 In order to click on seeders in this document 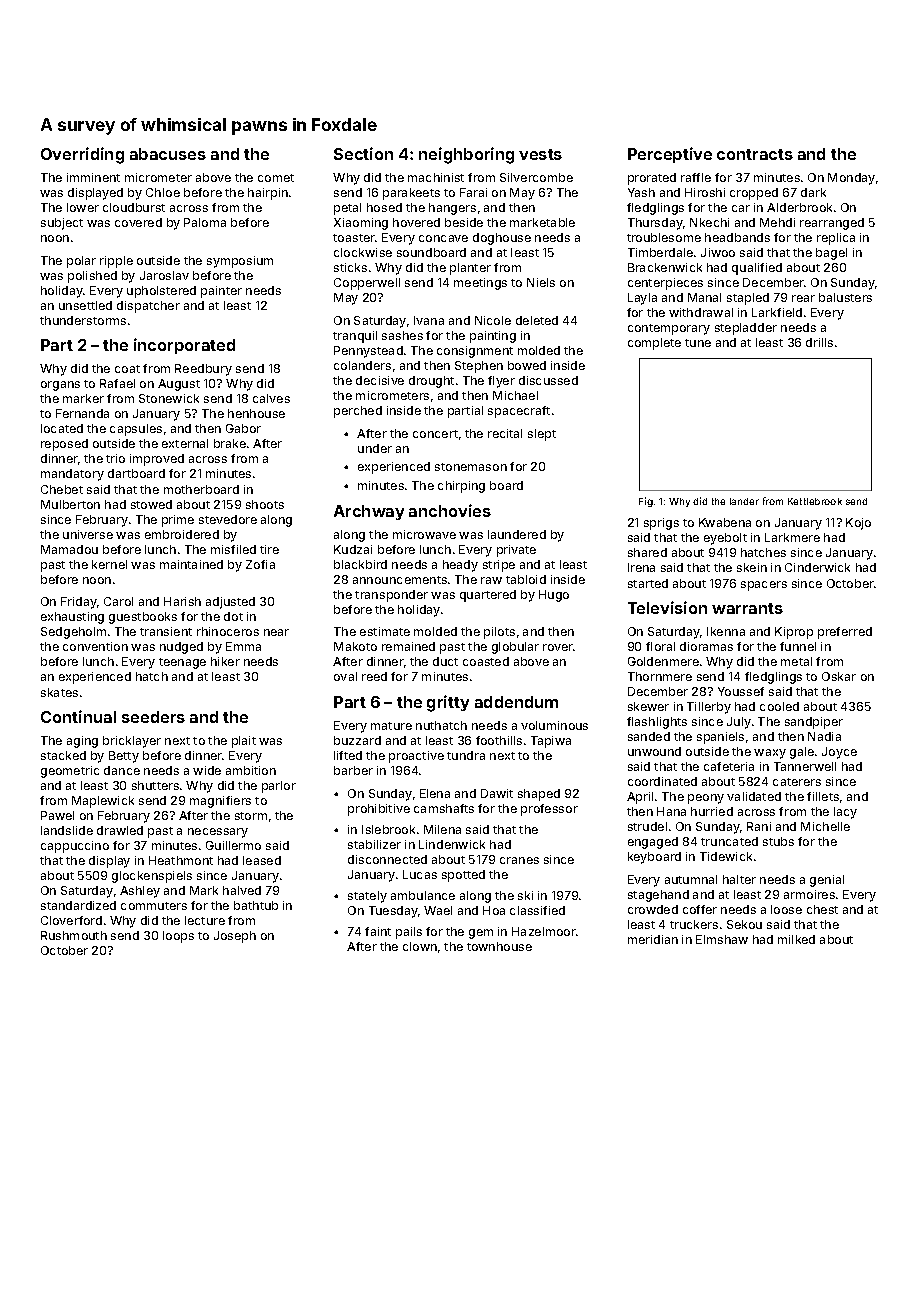, I will do `click(153, 717)`.
